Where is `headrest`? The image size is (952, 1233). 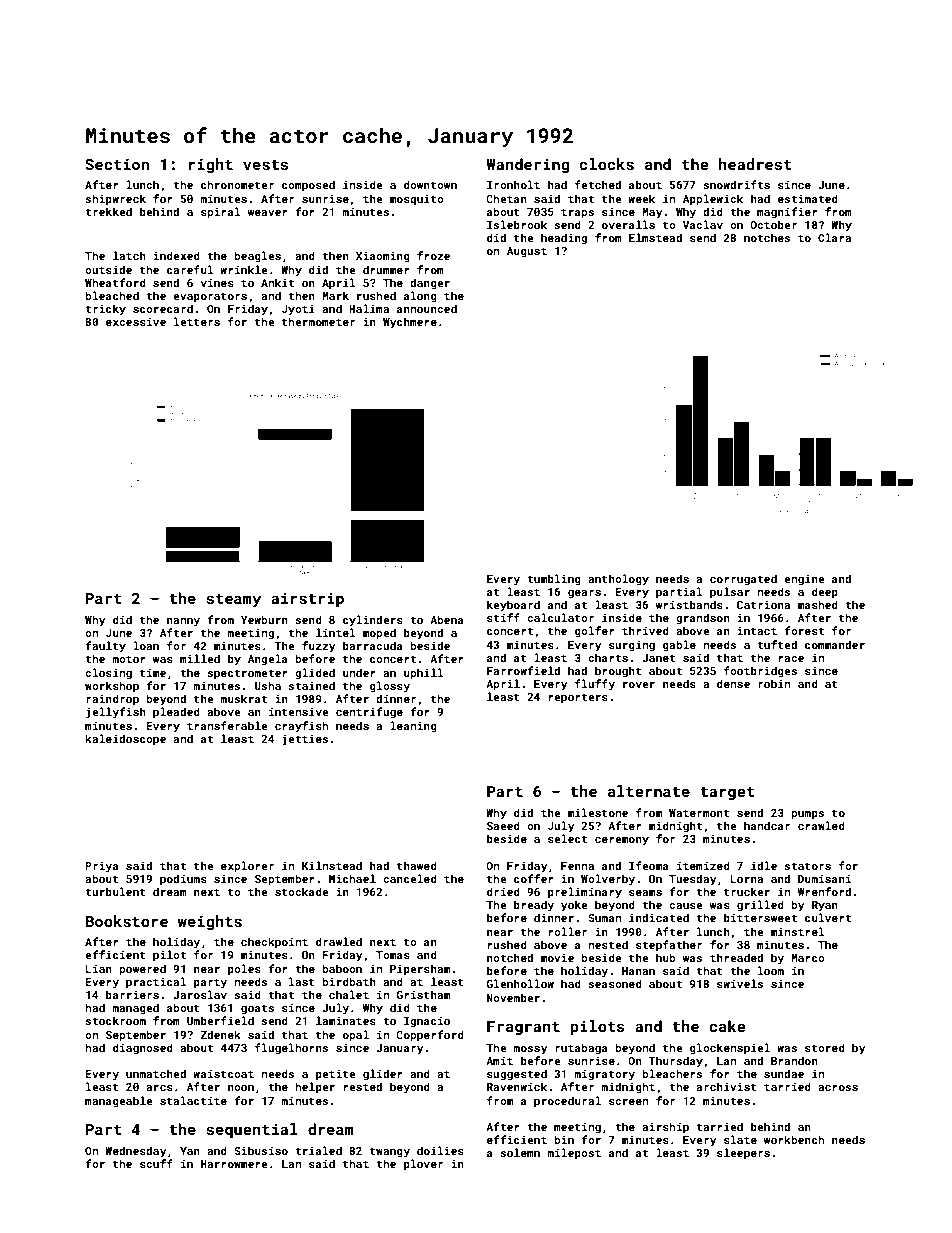 headrest is located at coordinates (755, 164).
